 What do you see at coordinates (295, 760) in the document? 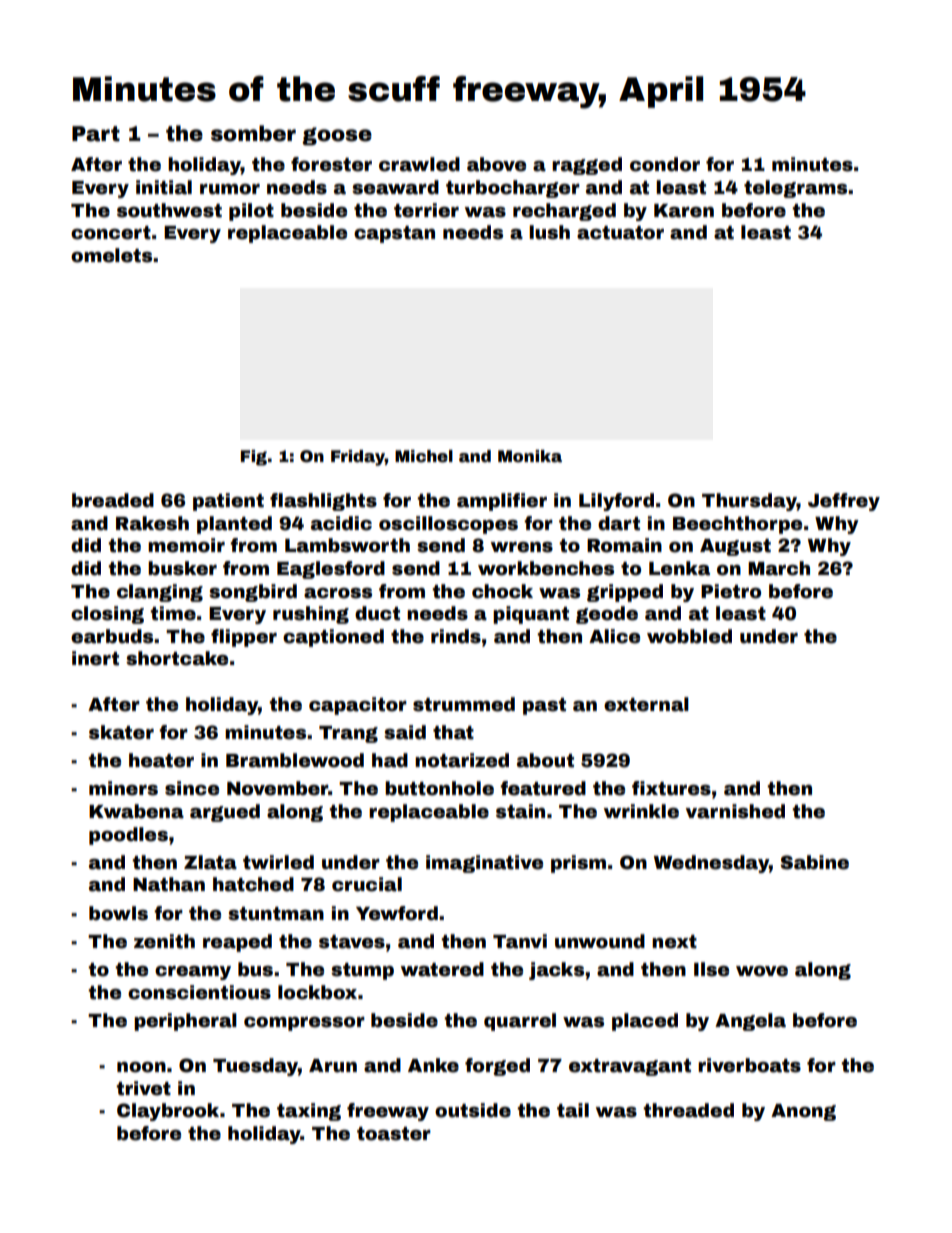
I see `Bramblewood` at bounding box center [295, 760].
